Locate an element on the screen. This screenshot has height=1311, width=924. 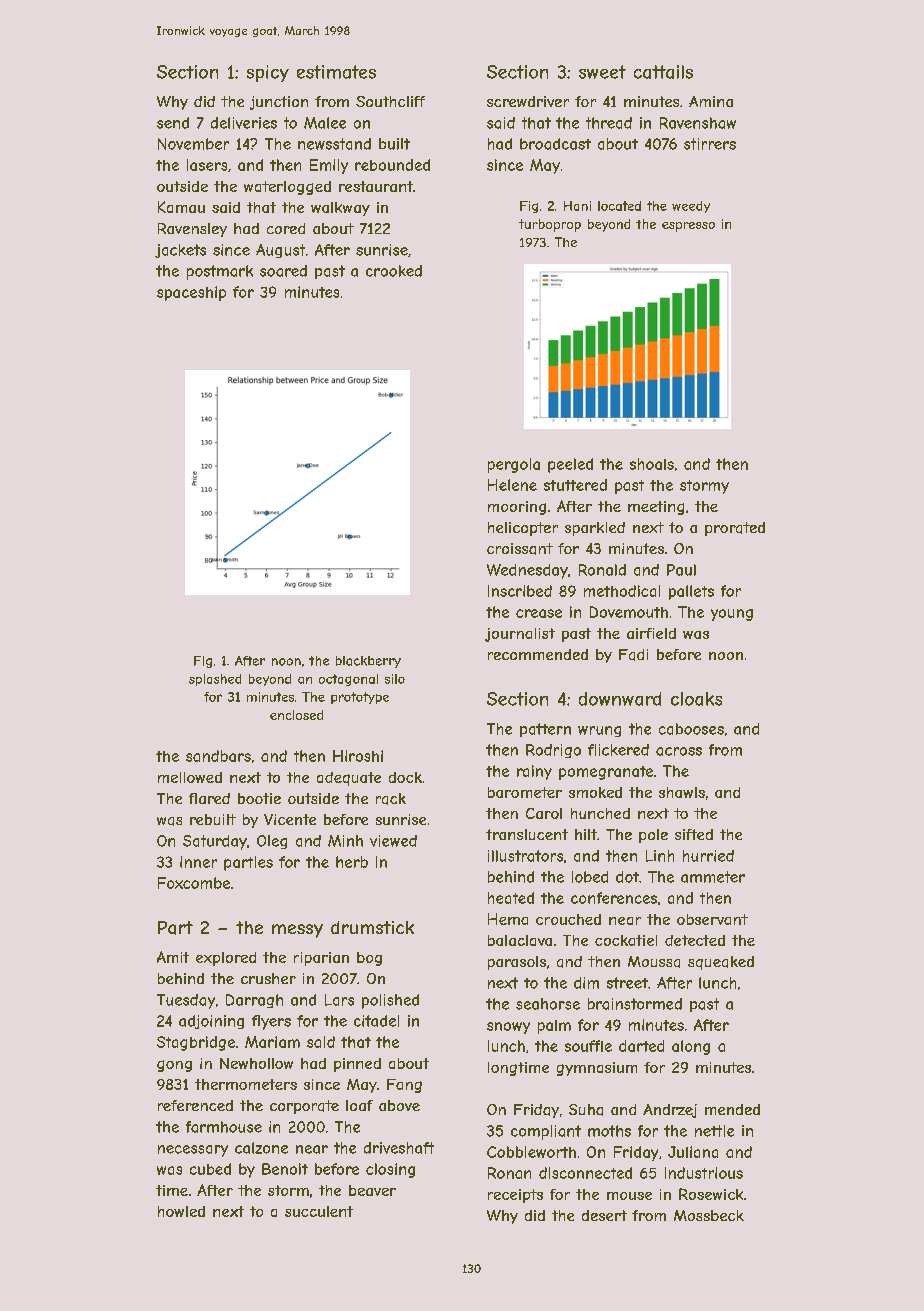
thread is located at coordinates (609, 123).
